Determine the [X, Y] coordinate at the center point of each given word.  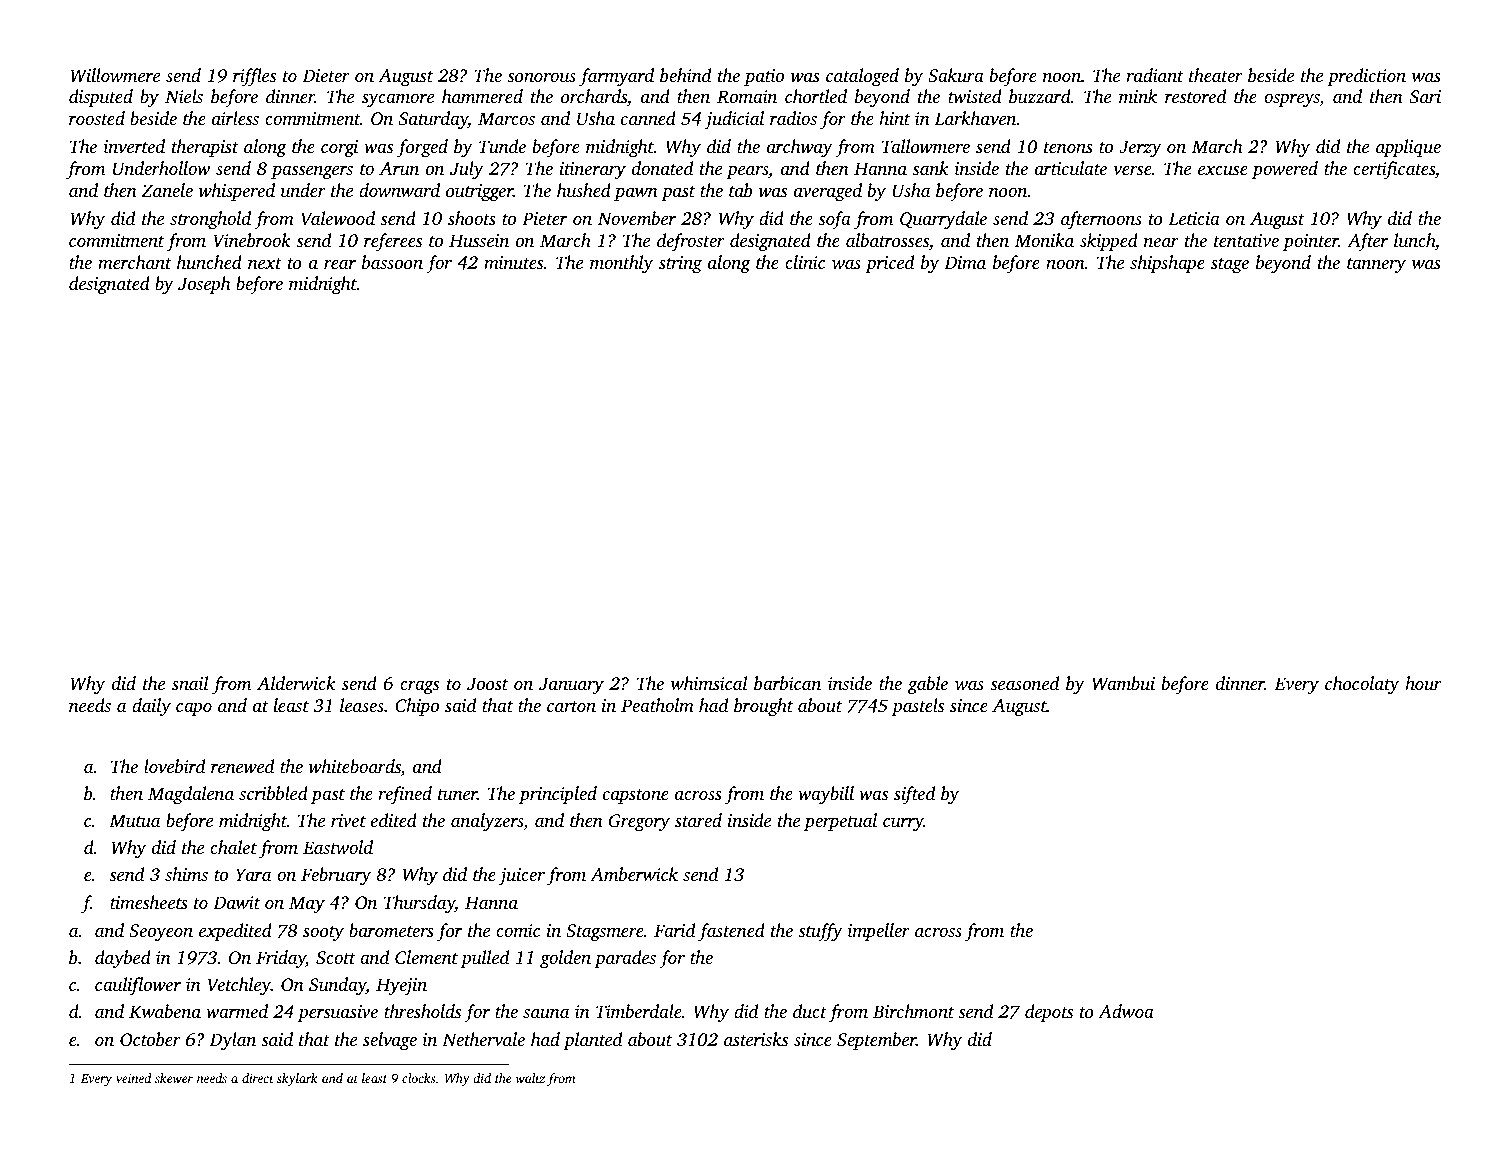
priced [889, 264]
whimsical [709, 683]
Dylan [233, 1041]
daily [151, 707]
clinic [805, 262]
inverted [134, 146]
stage [1230, 265]
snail [190, 683]
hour [1423, 683]
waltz [530, 1078]
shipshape [1167, 264]
